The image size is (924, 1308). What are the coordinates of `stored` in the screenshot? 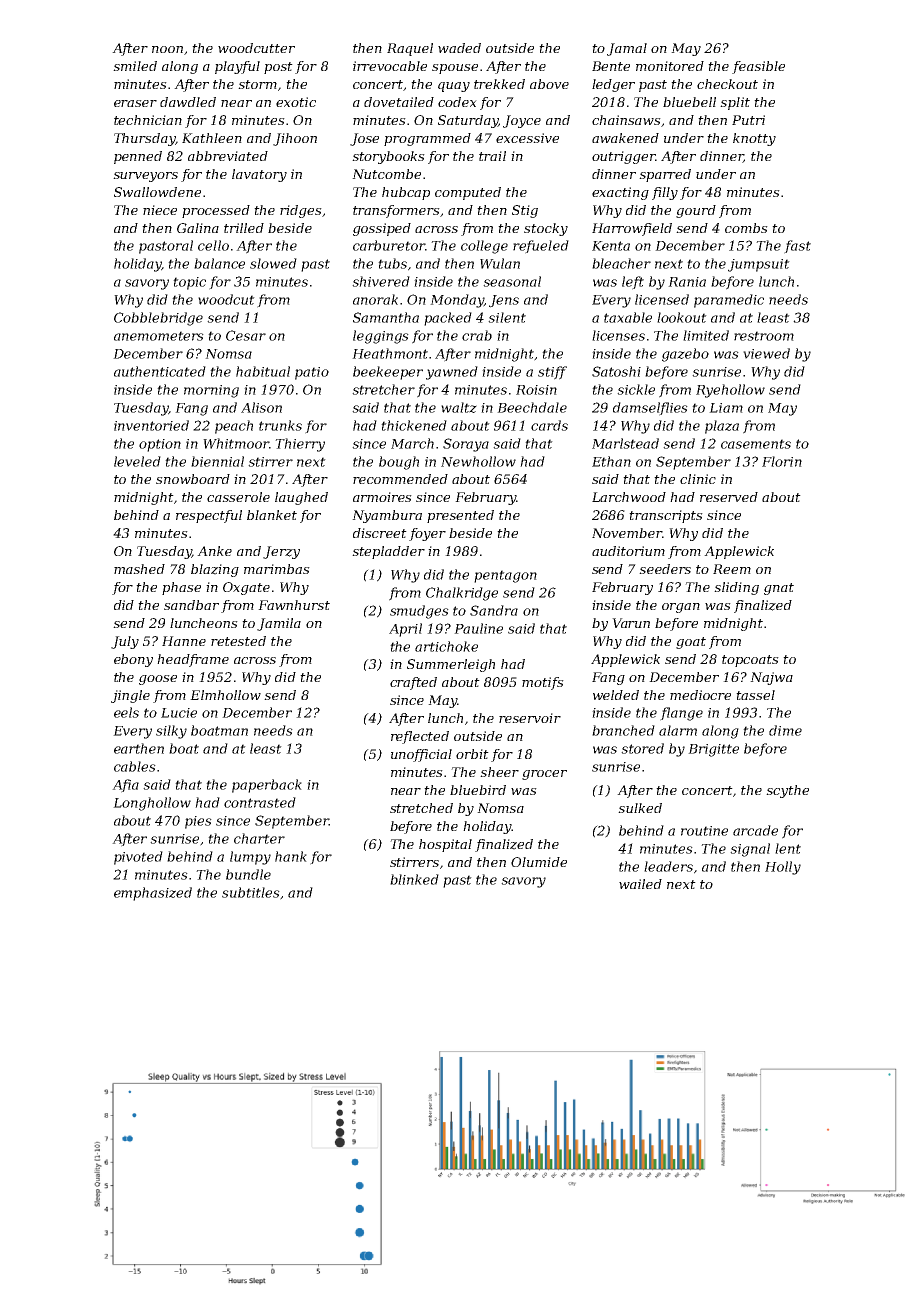 It's located at (642, 748).
